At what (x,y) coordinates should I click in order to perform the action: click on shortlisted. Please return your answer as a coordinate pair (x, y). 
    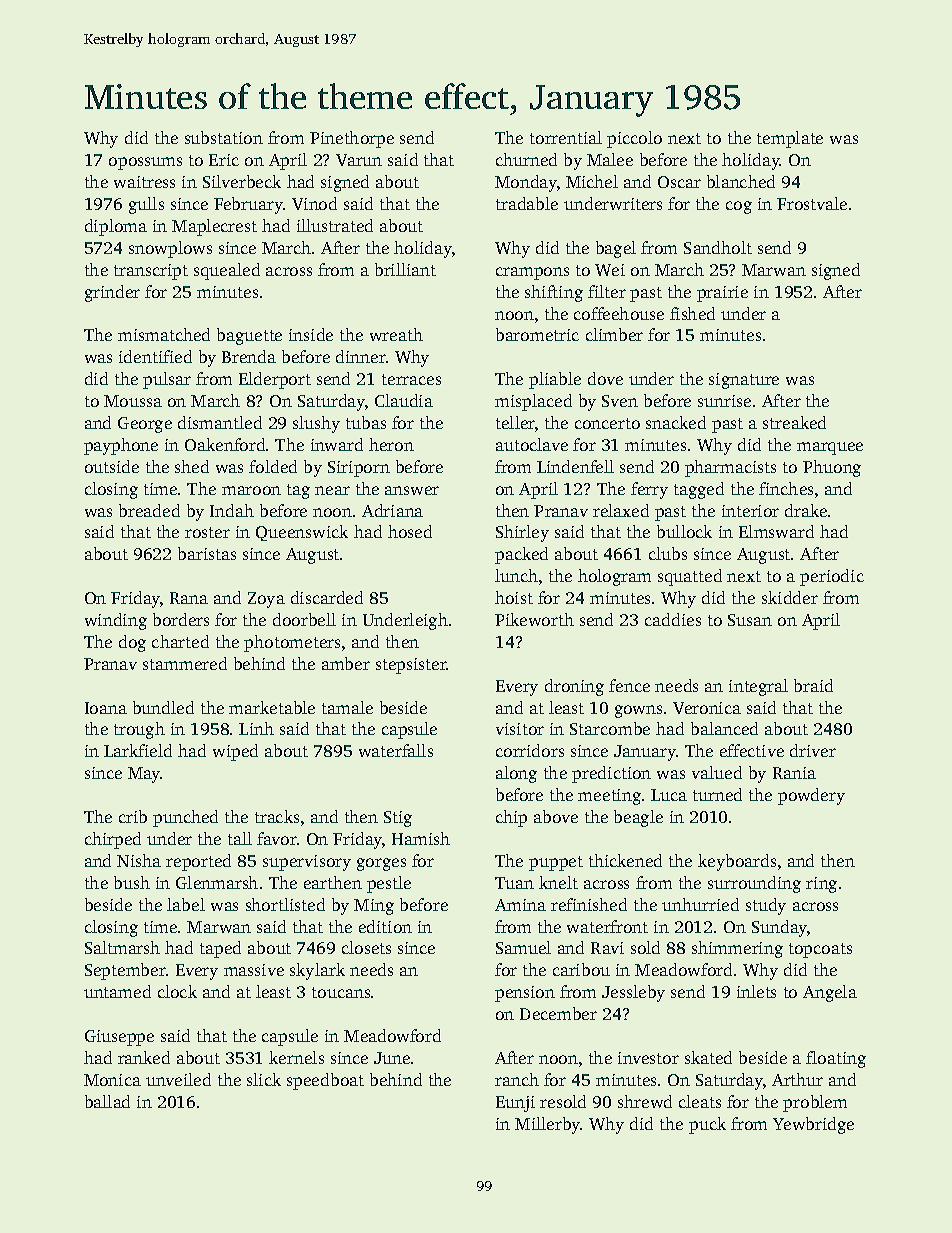
    Looking at the image, I should click on (285, 904).
